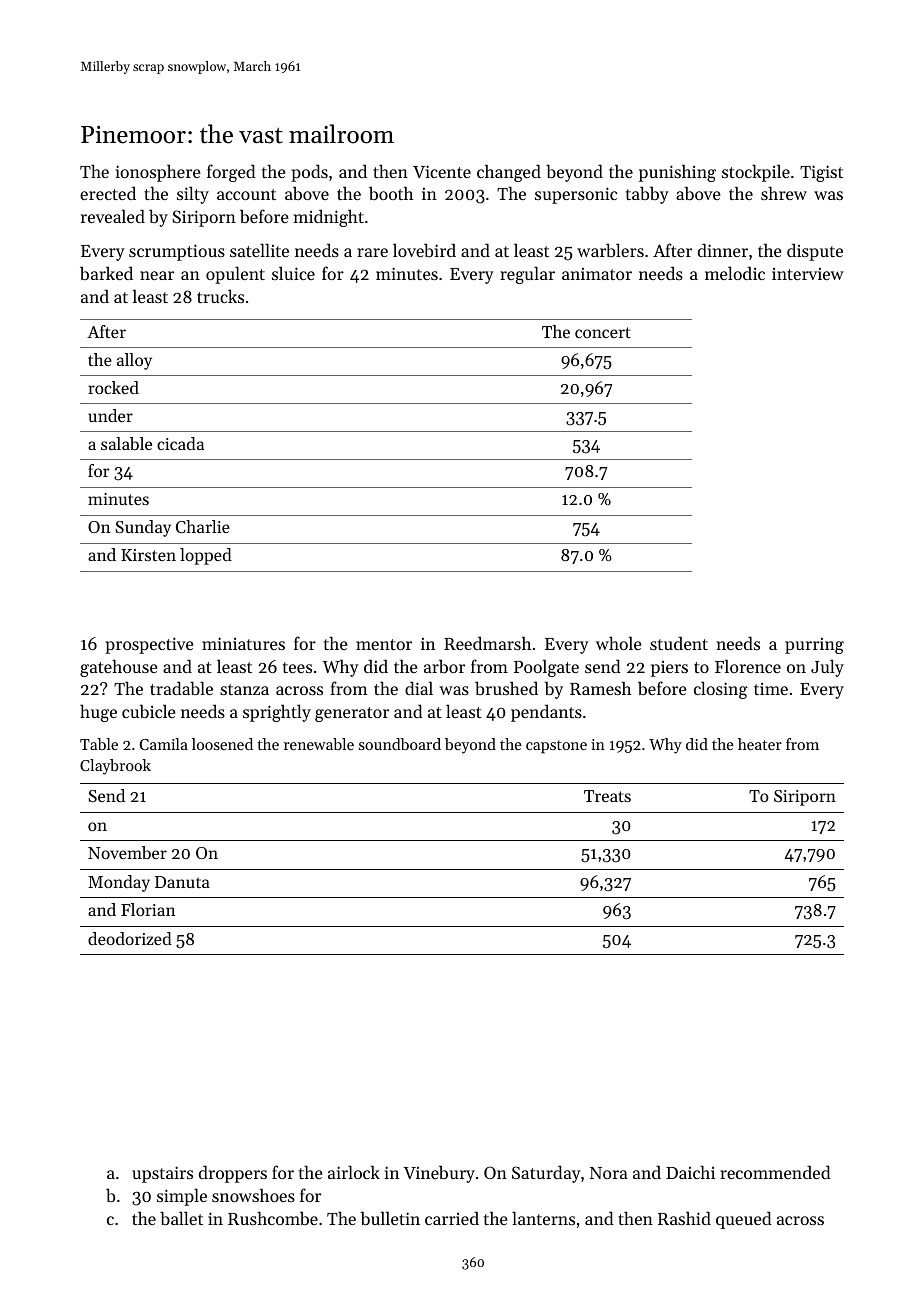 The width and height of the page is (924, 1308). What do you see at coordinates (760, 744) in the page?
I see `heater` at bounding box center [760, 744].
